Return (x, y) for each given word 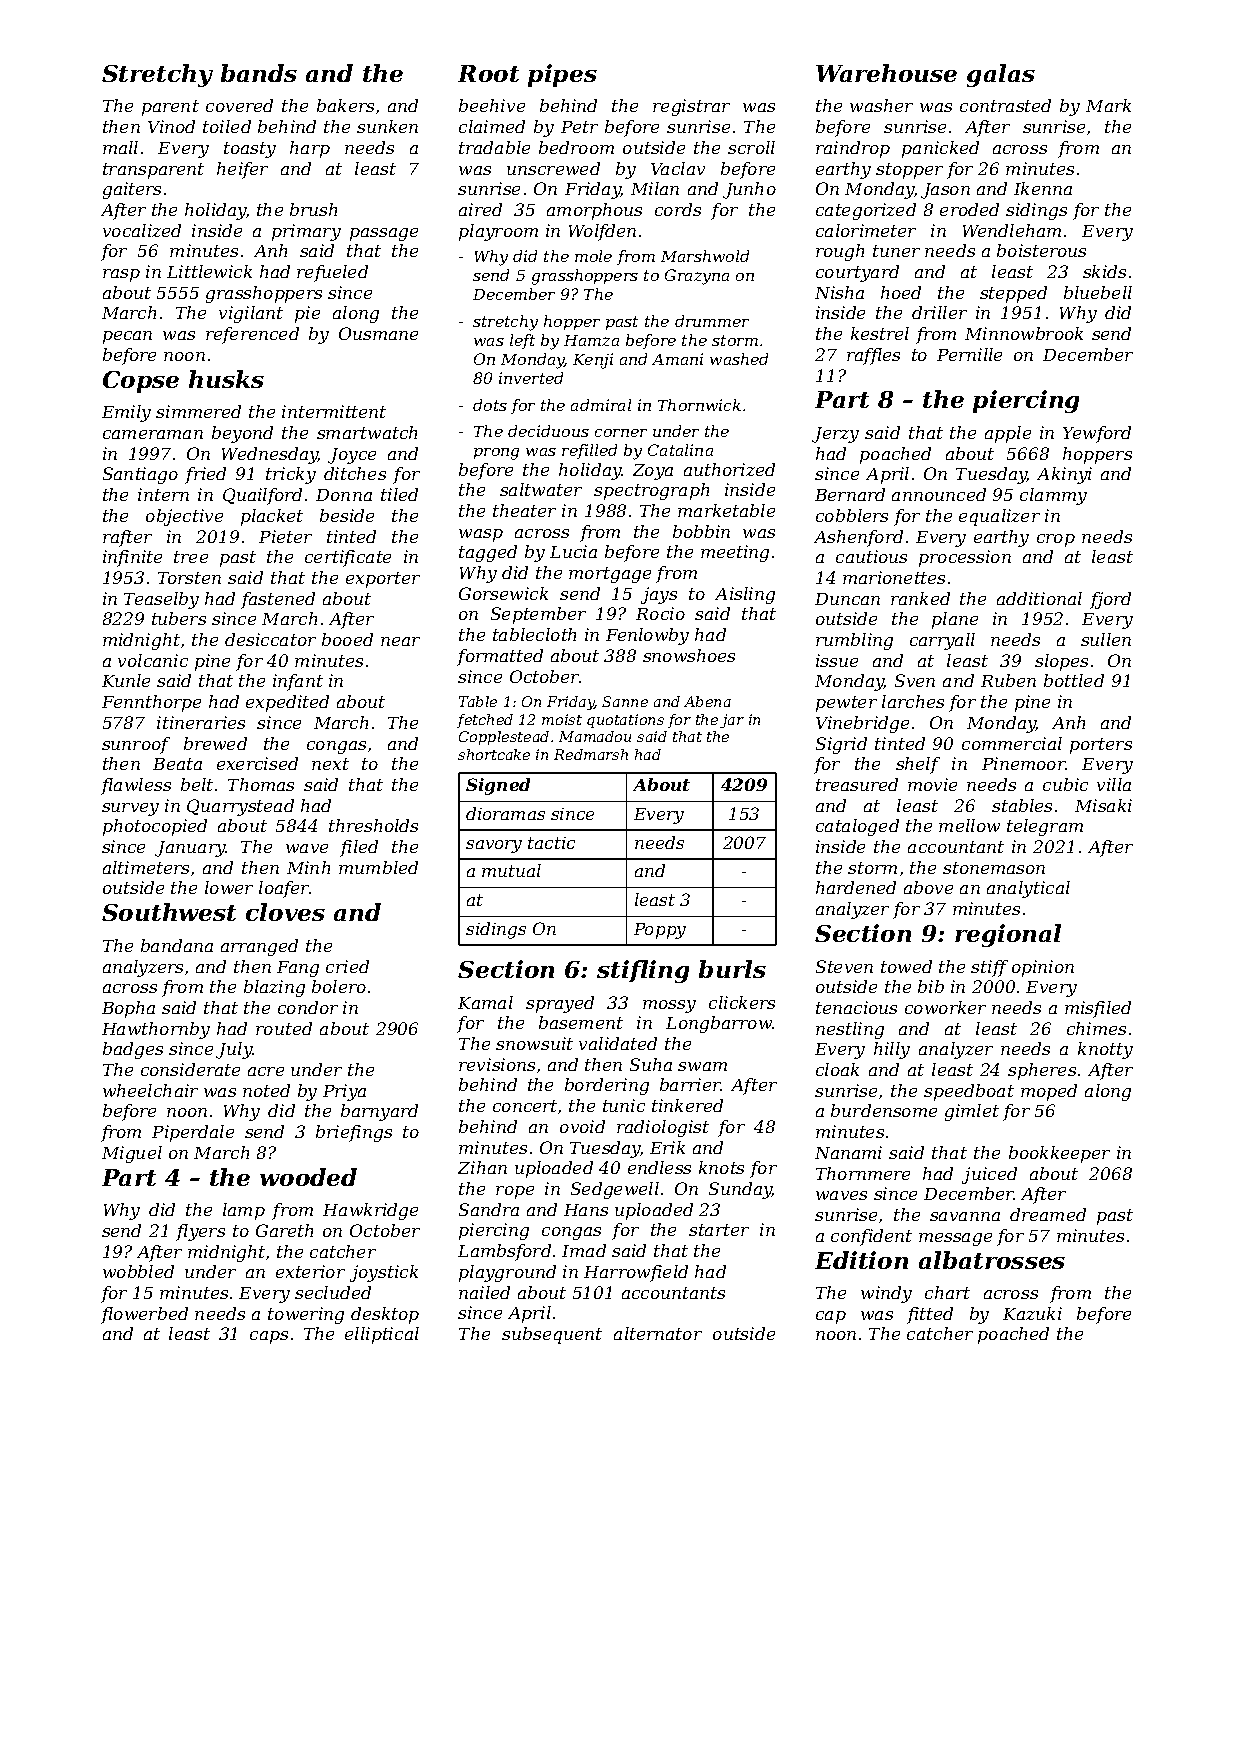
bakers (345, 105)
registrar (691, 107)
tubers (179, 618)
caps (269, 1337)
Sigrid (841, 745)
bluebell (1098, 292)
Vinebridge (862, 724)
